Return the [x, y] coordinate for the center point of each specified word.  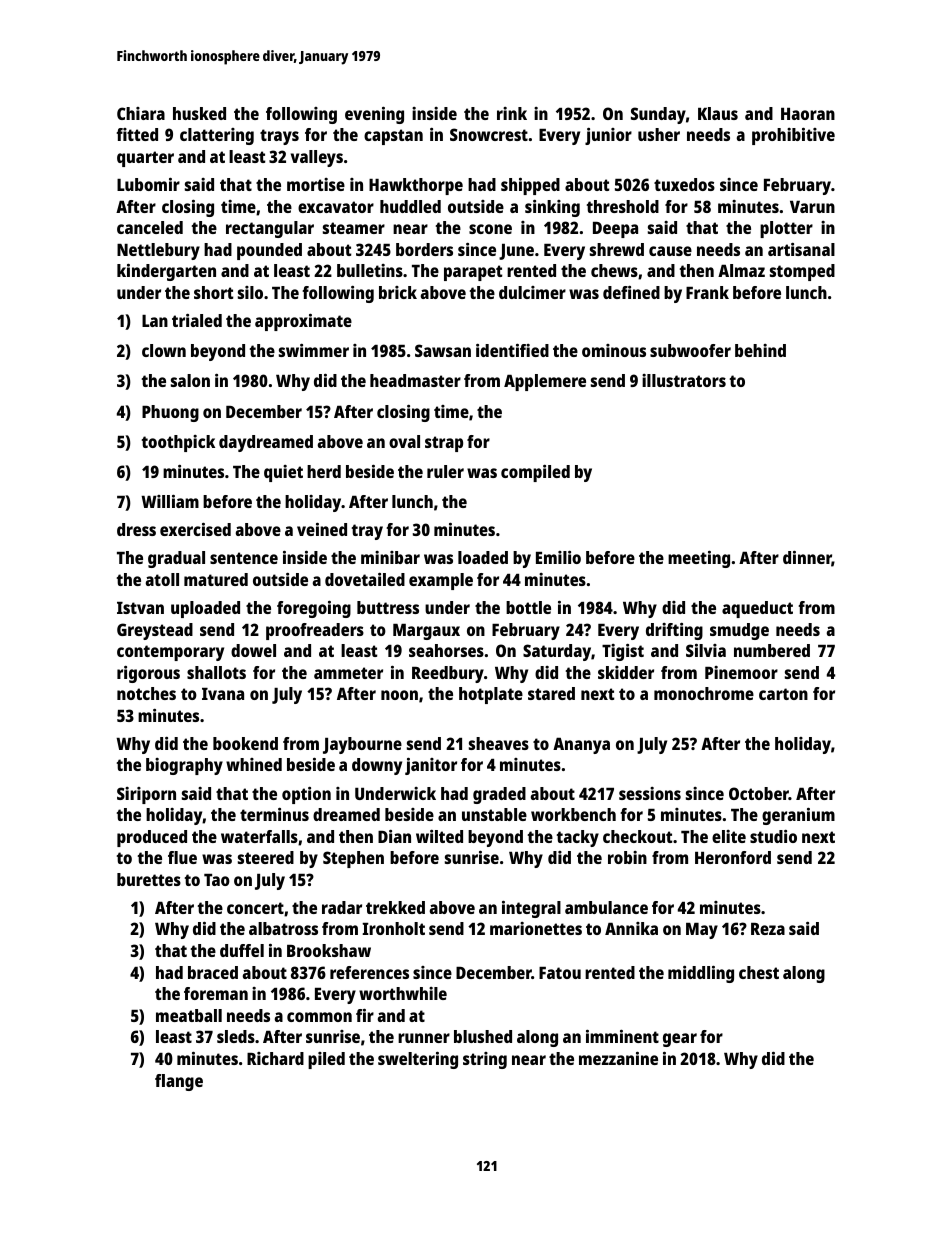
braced [213, 972]
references [369, 972]
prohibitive [793, 136]
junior [608, 136]
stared [551, 693]
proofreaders [315, 631]
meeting [699, 559]
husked [199, 113]
